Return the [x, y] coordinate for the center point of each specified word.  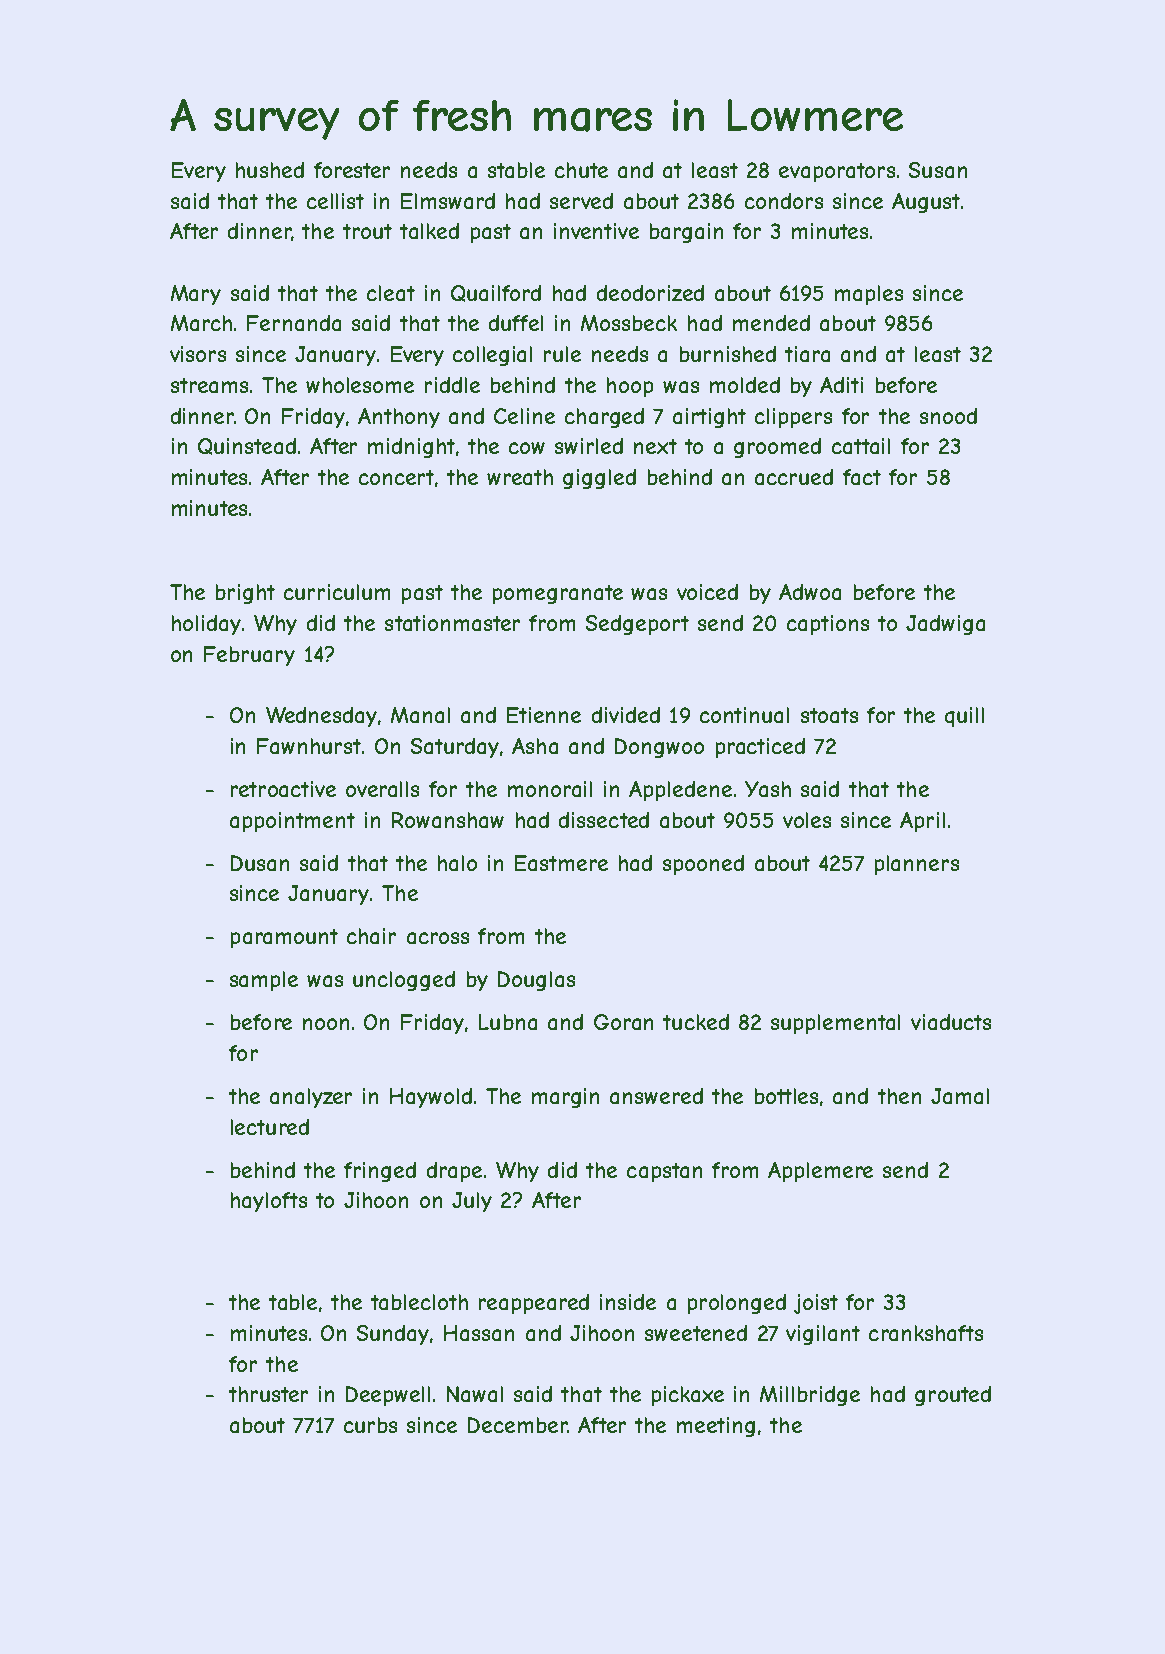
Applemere [820, 1172]
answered [656, 1096]
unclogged [404, 981]
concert [396, 477]
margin [565, 1098]
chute [581, 170]
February [249, 656]
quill [964, 717]
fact [862, 477]
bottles [786, 1096]
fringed [380, 1172]
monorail [550, 789]
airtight [709, 418]
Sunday [393, 1335]
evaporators [837, 172]
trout [367, 231]
